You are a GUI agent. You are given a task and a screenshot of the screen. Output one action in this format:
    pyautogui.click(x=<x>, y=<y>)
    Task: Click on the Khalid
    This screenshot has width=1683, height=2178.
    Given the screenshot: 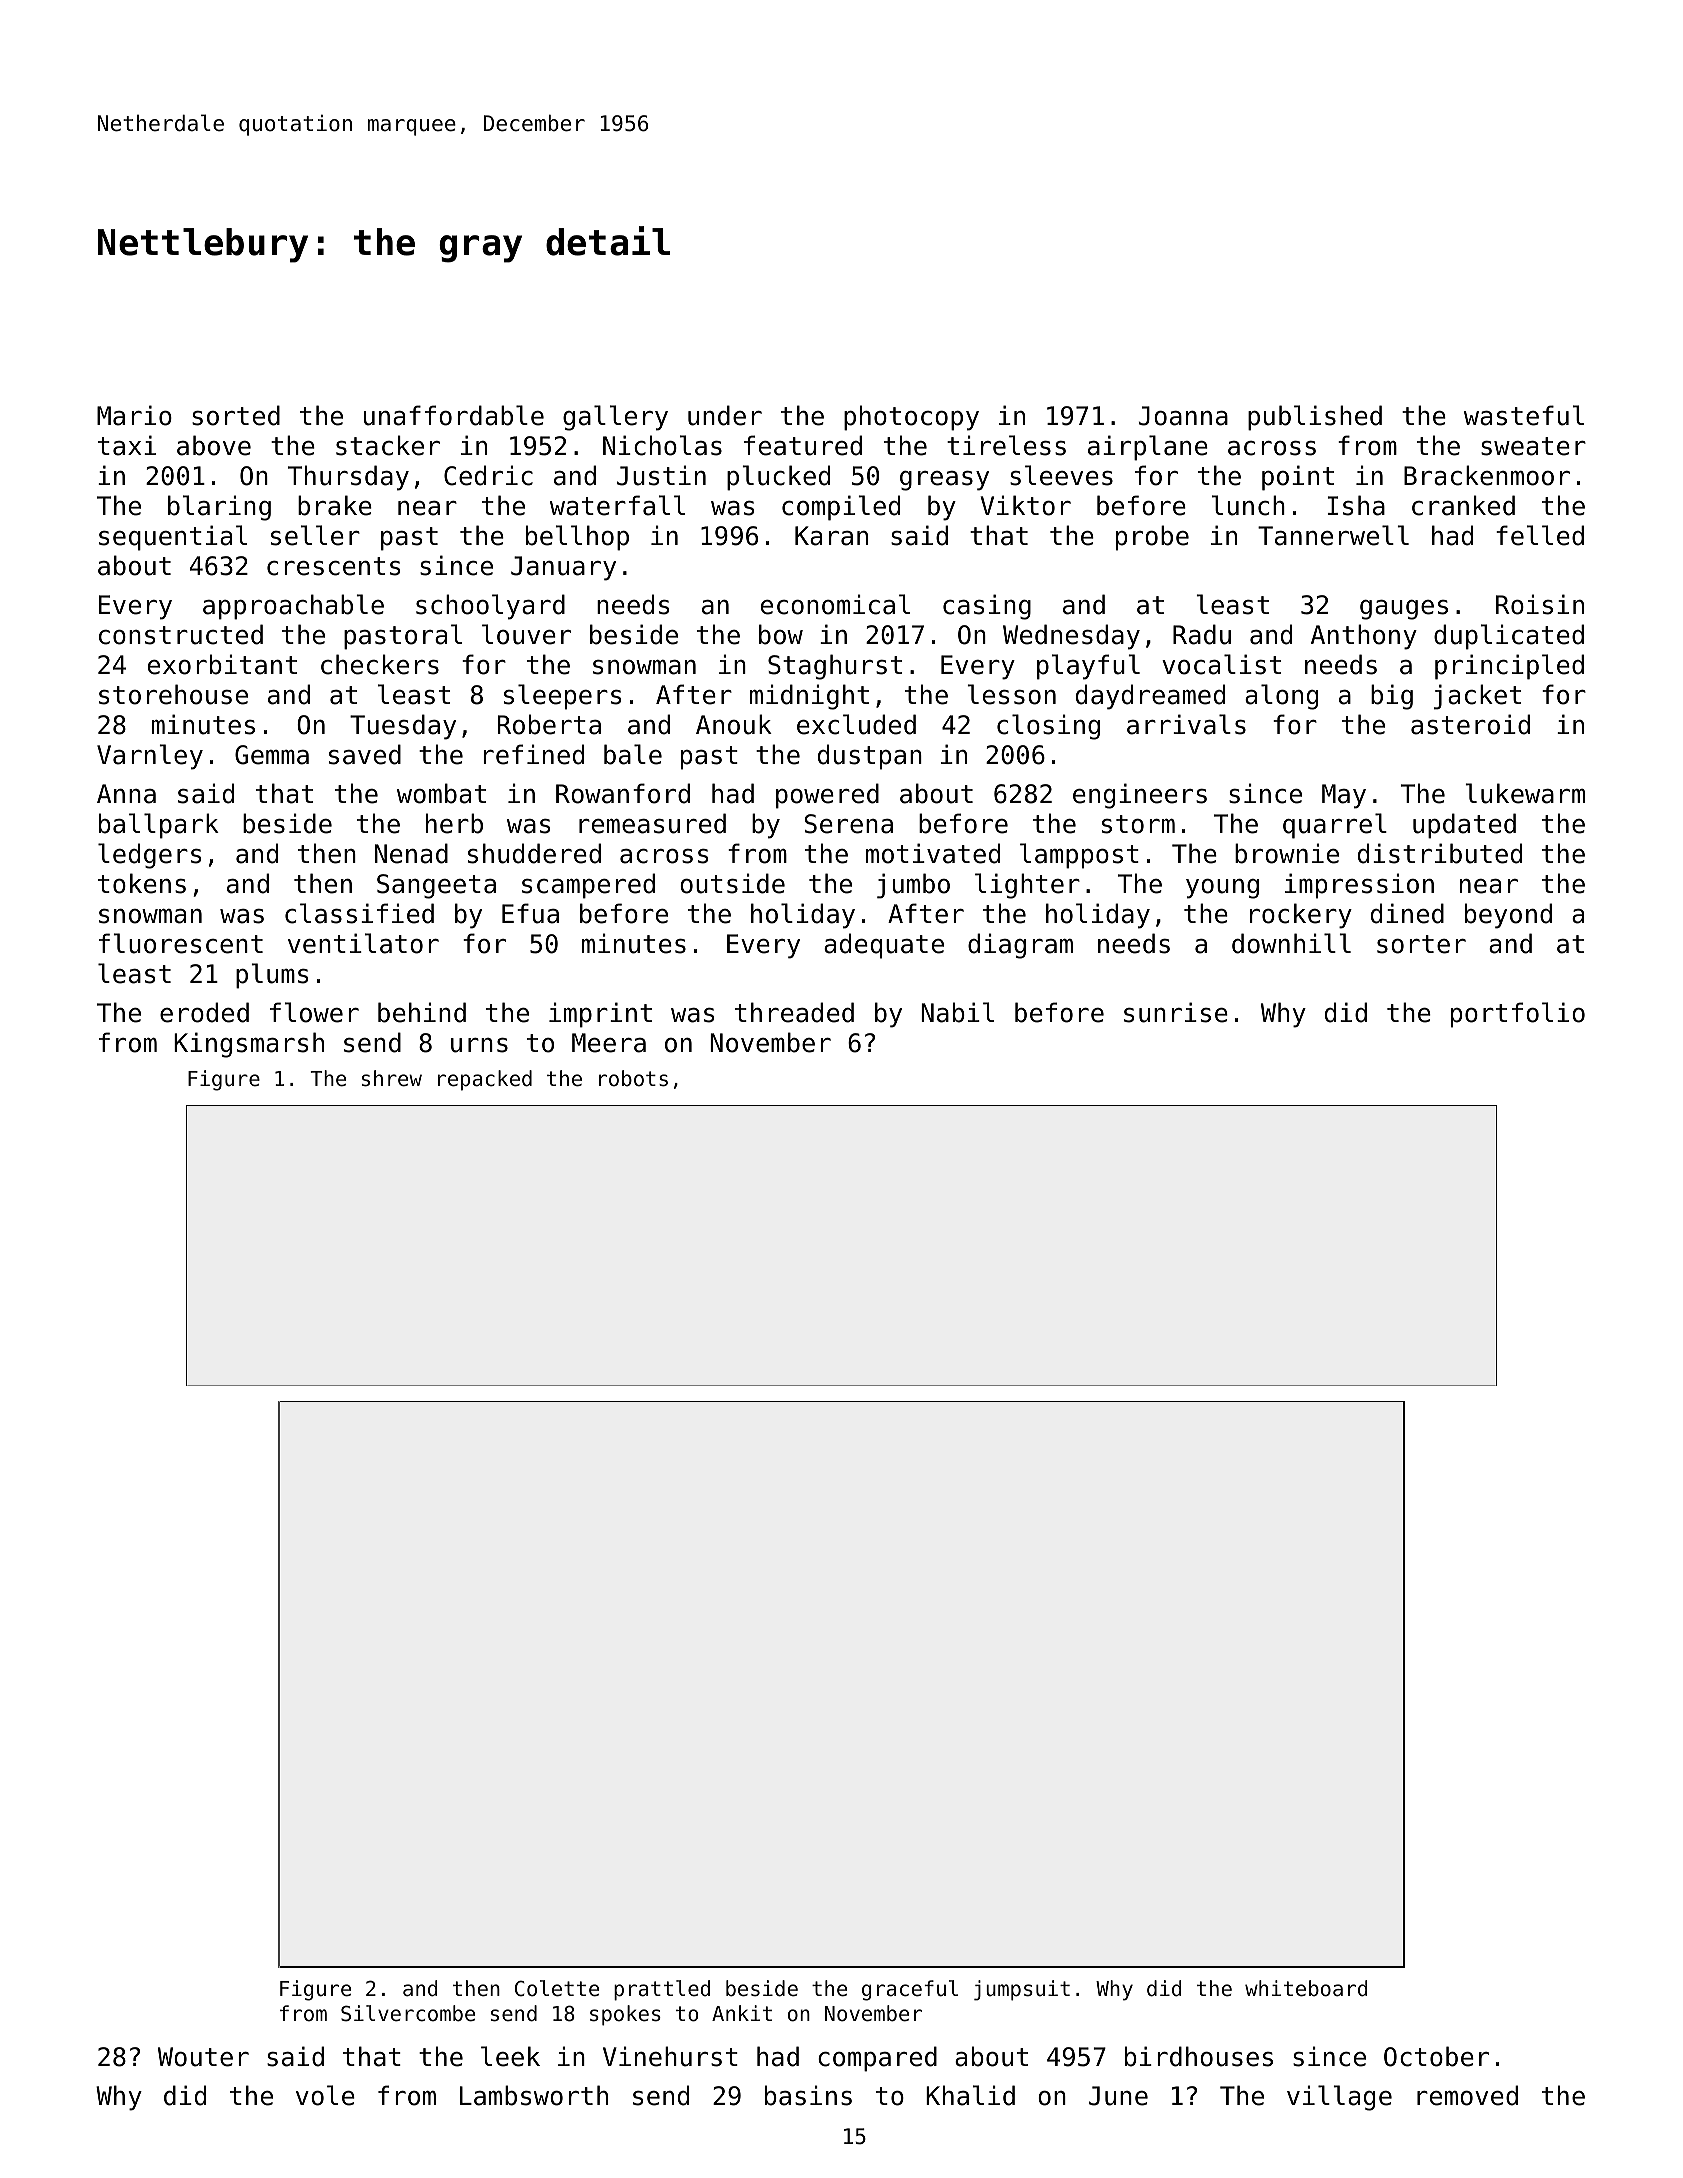 What is the action you would take?
    pyautogui.click(x=970, y=2095)
